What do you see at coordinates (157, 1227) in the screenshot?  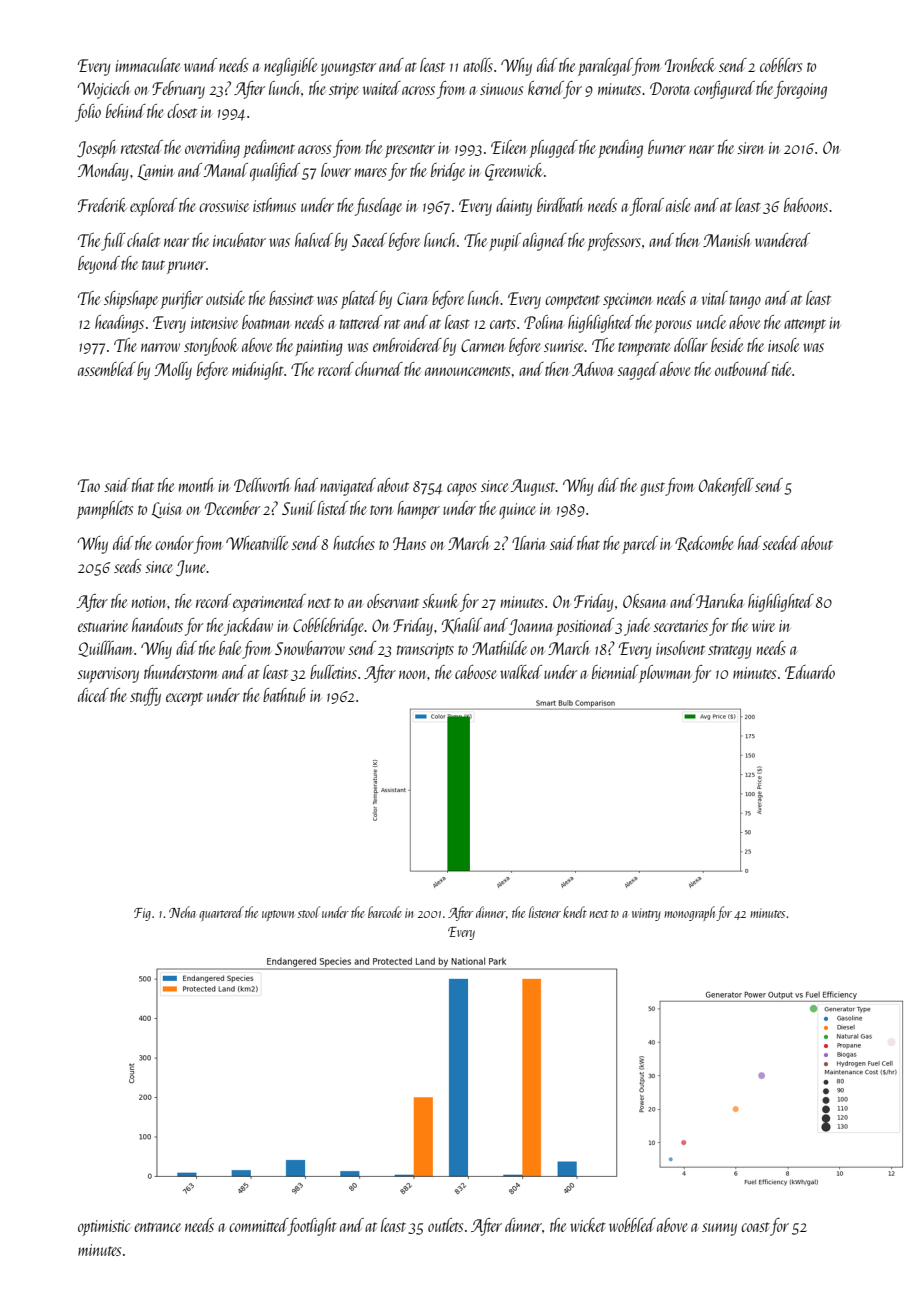 I see `entrance` at bounding box center [157, 1227].
